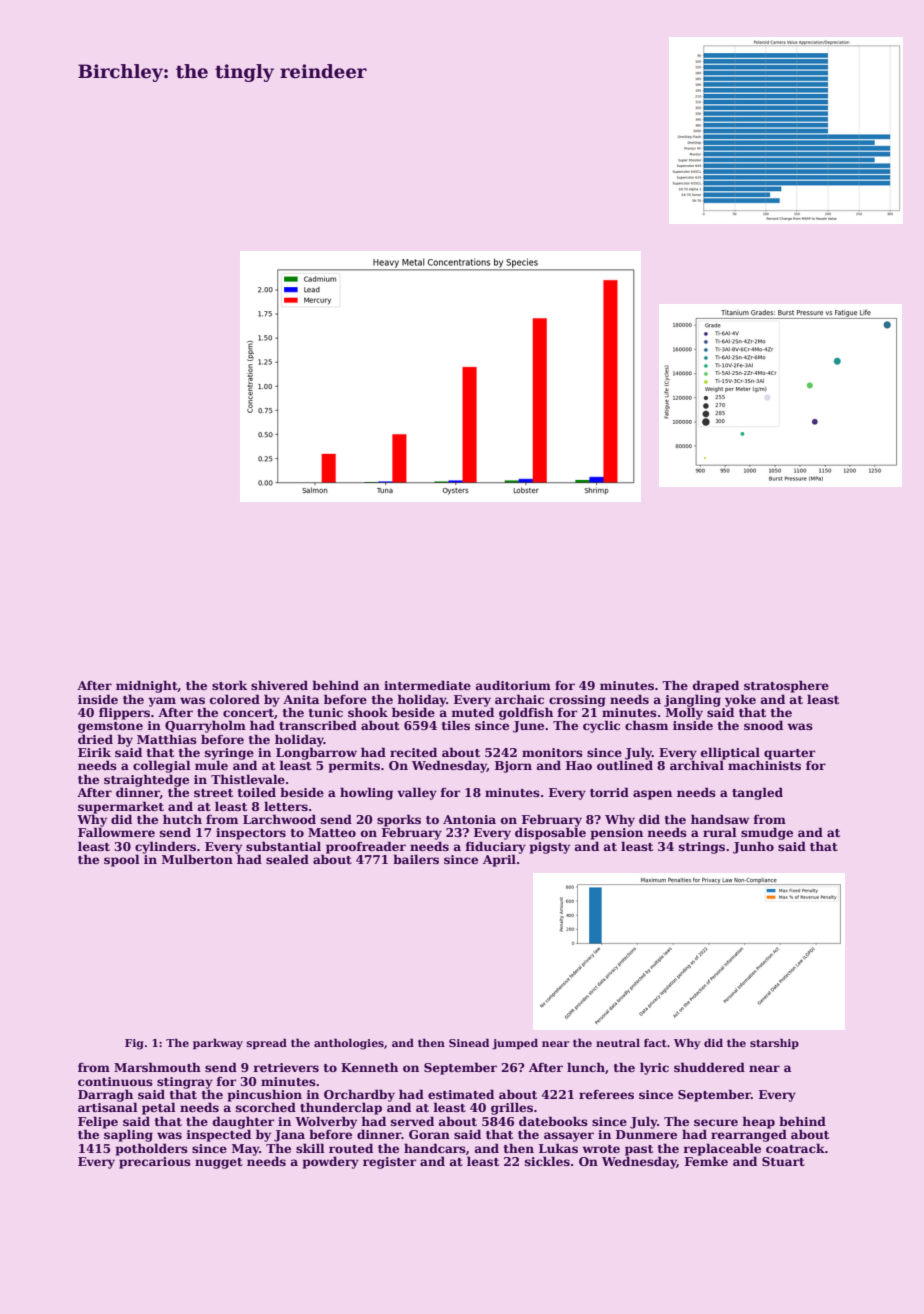 The height and width of the screenshot is (1314, 924). I want to click on jumped, so click(515, 1044).
